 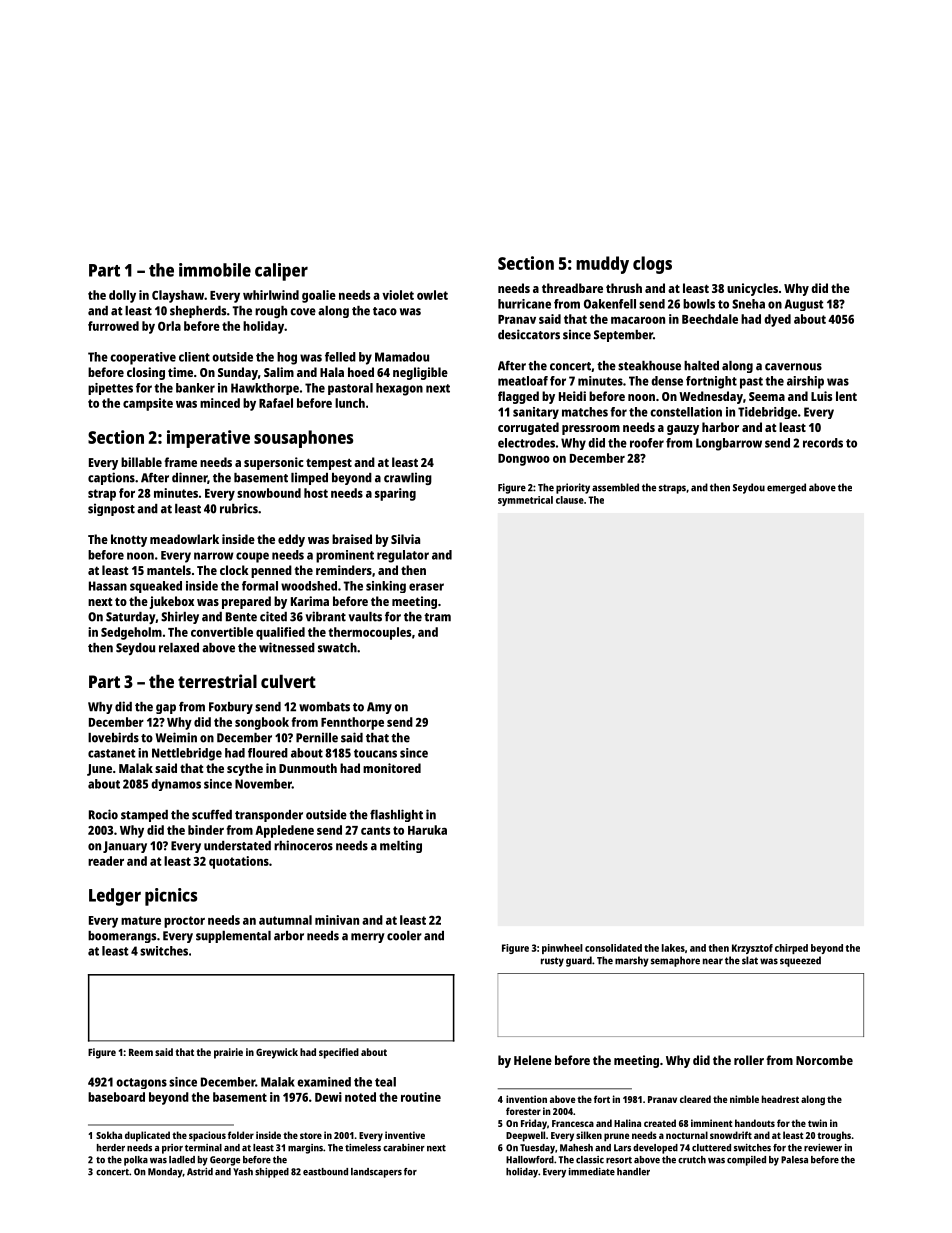 I want to click on monitored, so click(x=392, y=768).
